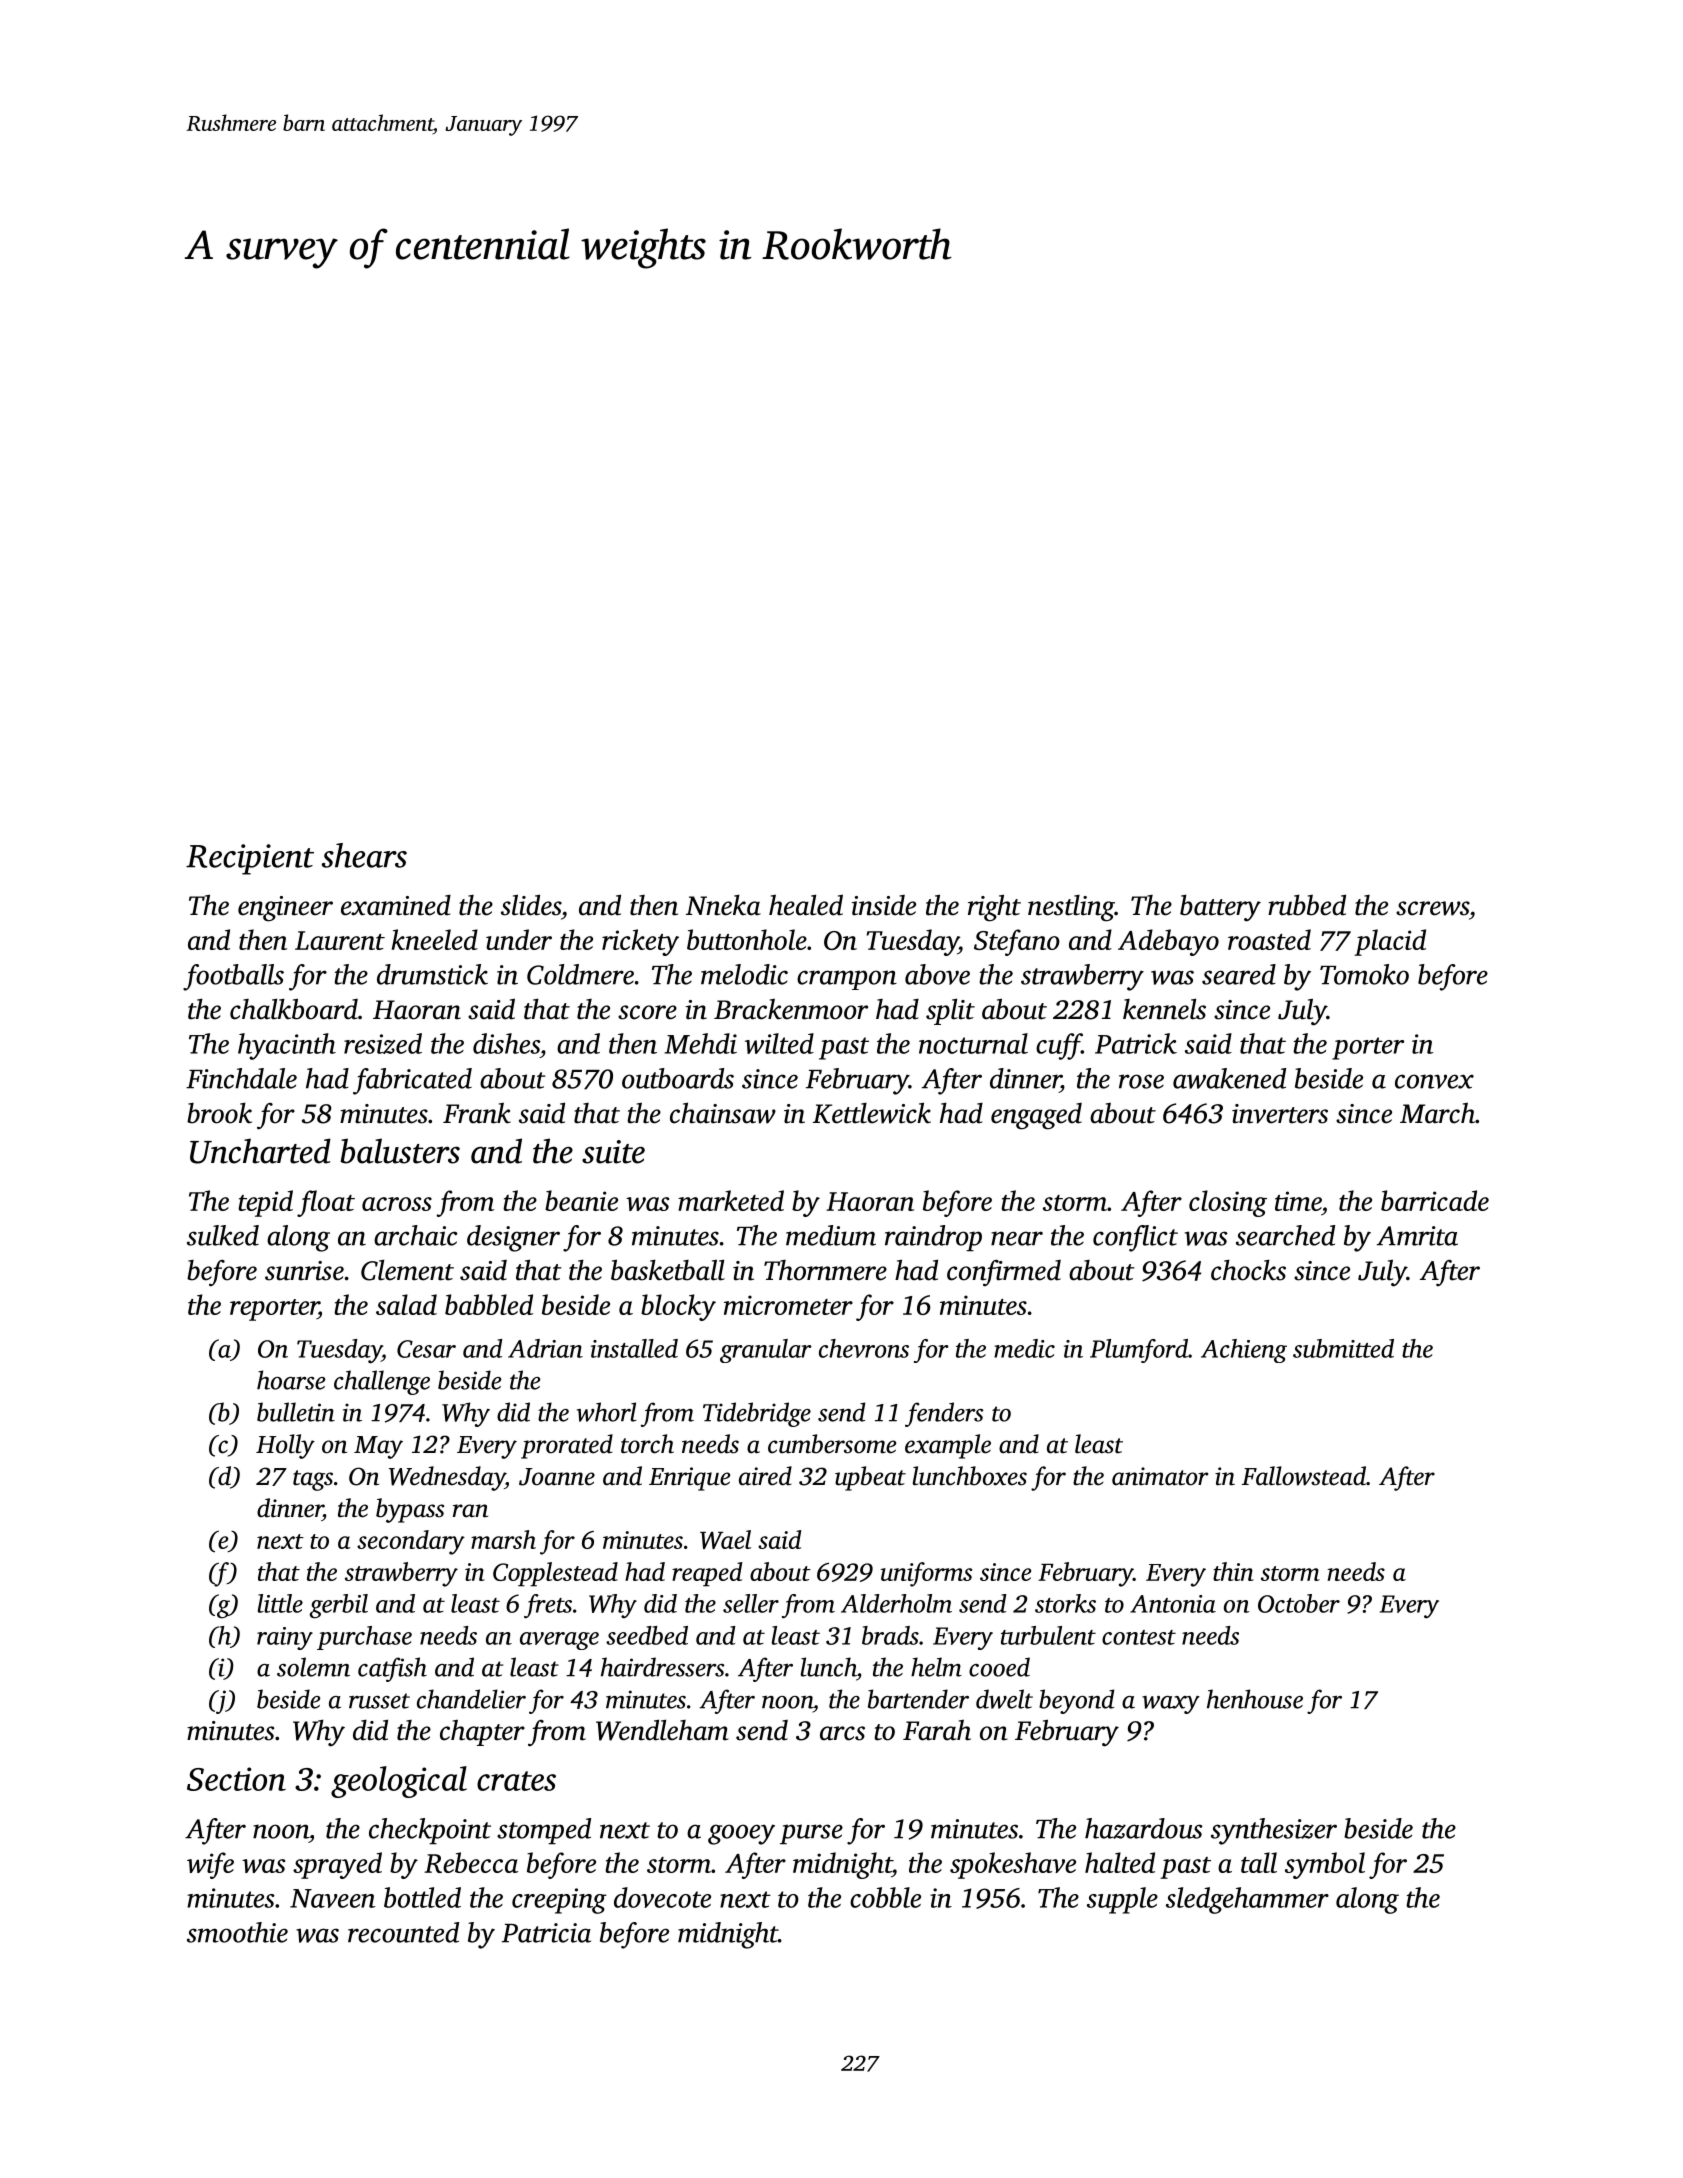 The height and width of the screenshot is (2178, 1683). Describe the element at coordinates (546, 1933) in the screenshot. I see `Patricia` at that location.
